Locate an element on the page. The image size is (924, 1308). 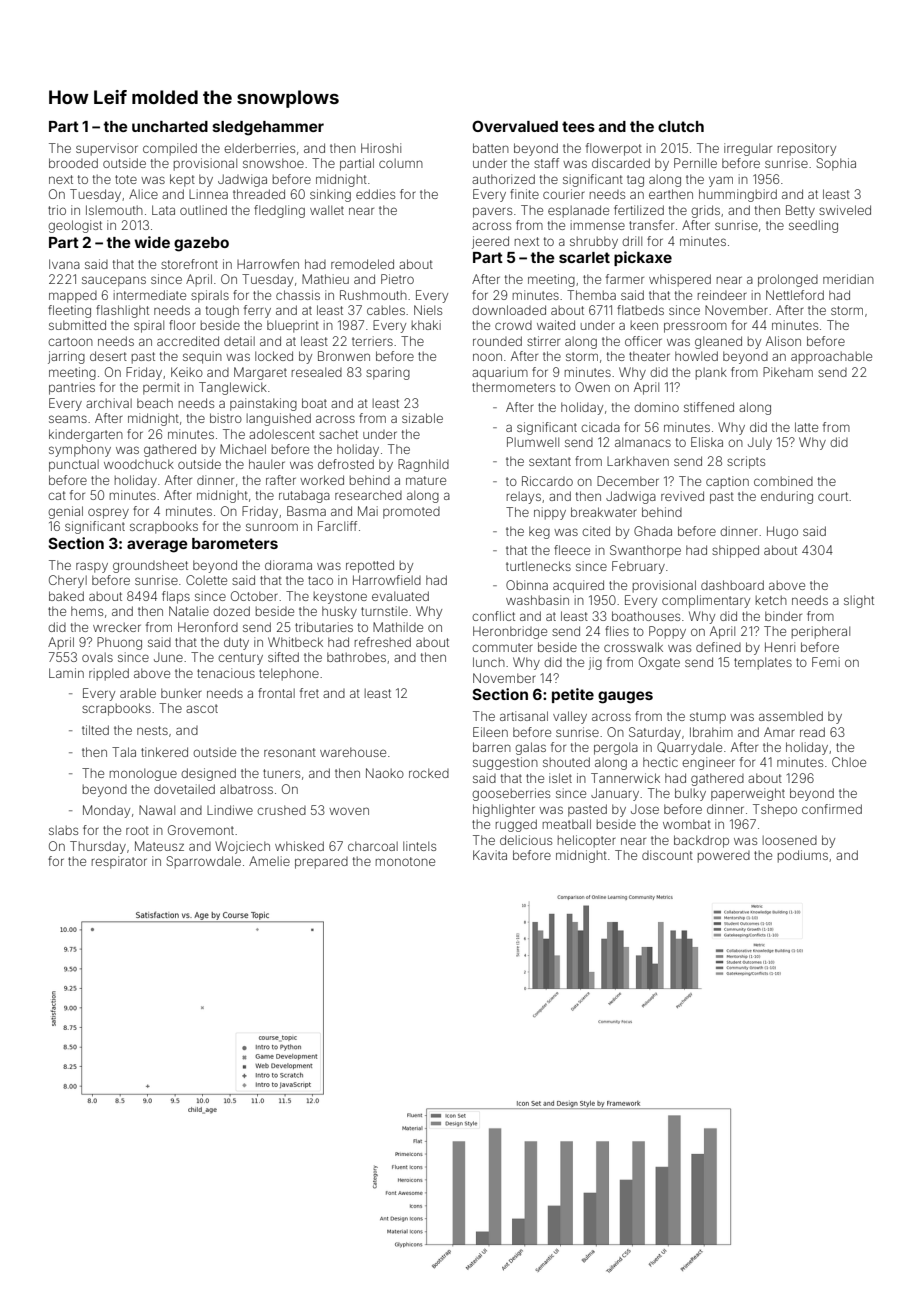
Chloe is located at coordinates (849, 762).
